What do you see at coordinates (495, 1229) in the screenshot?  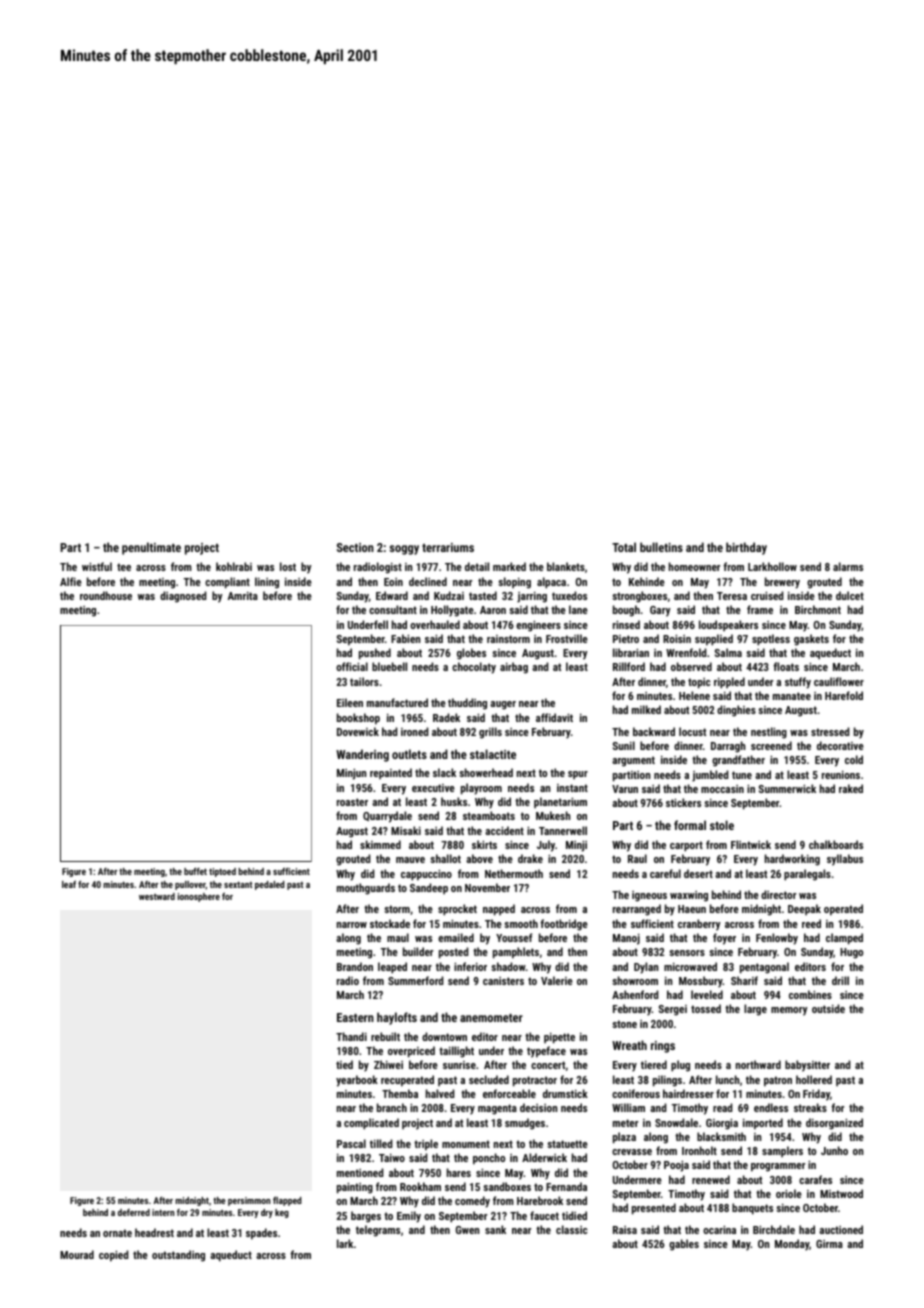 I see `sank` at bounding box center [495, 1229].
